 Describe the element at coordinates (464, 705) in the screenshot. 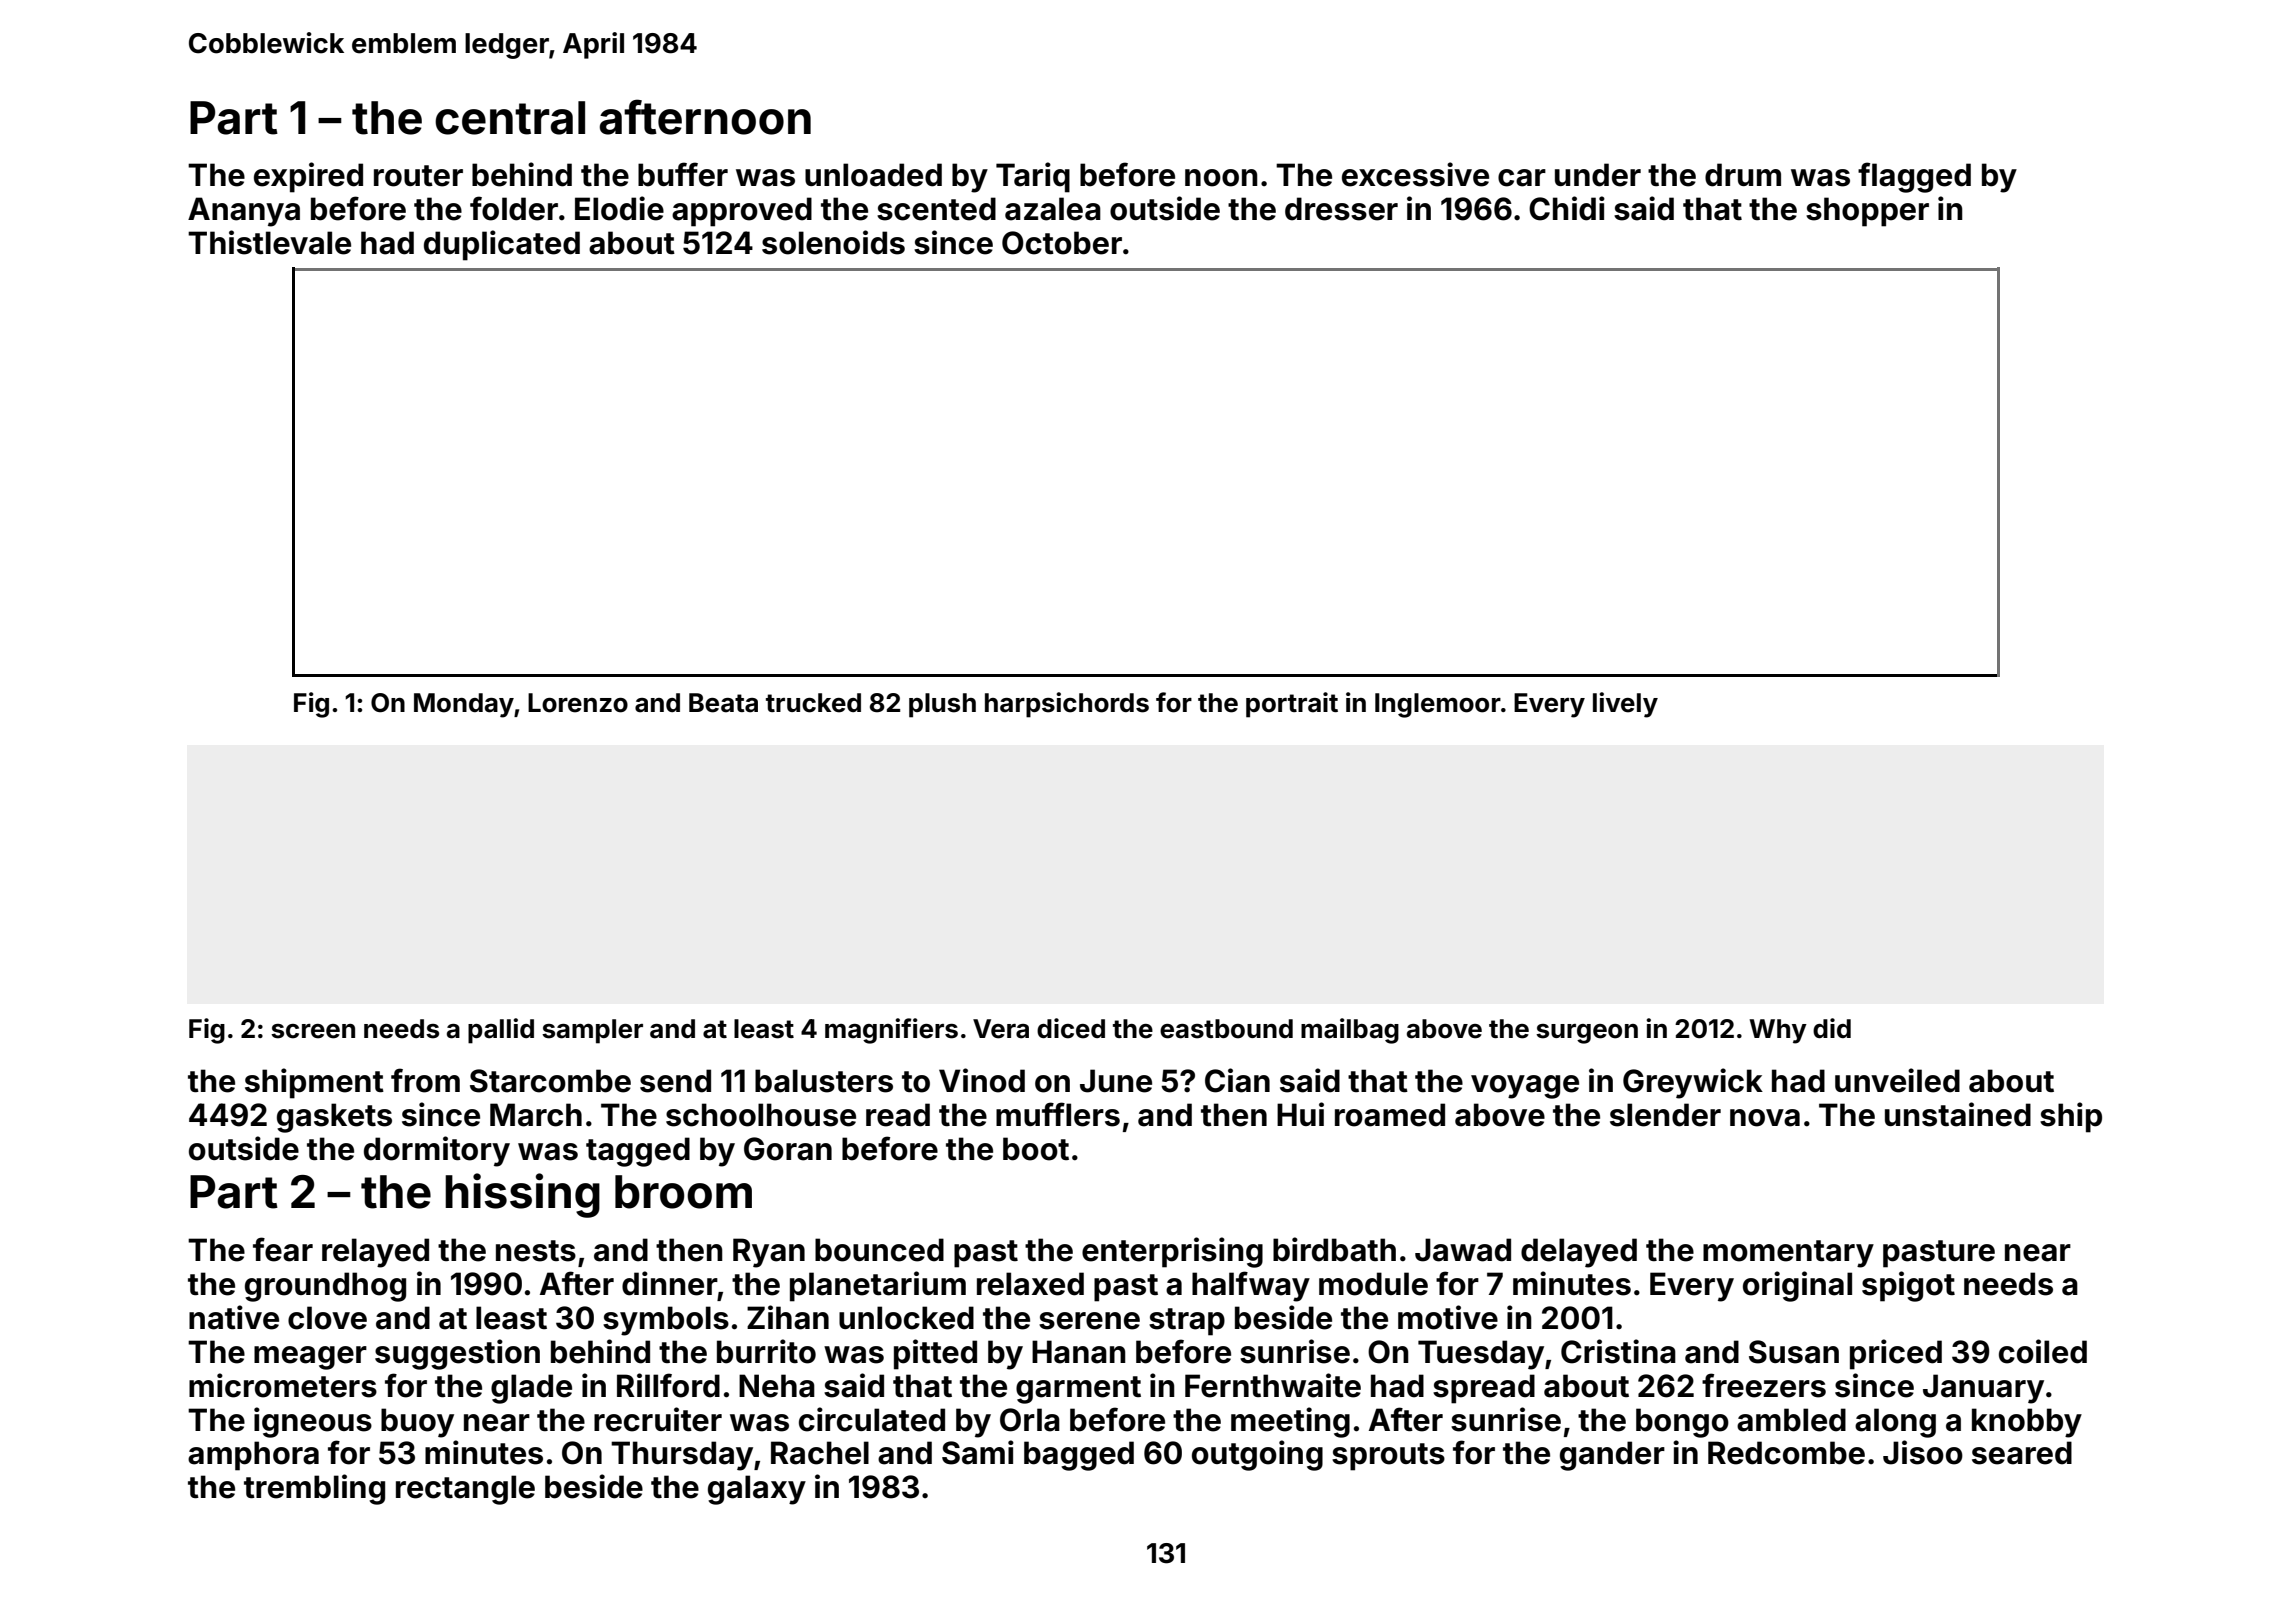

I see `Monday` at that location.
